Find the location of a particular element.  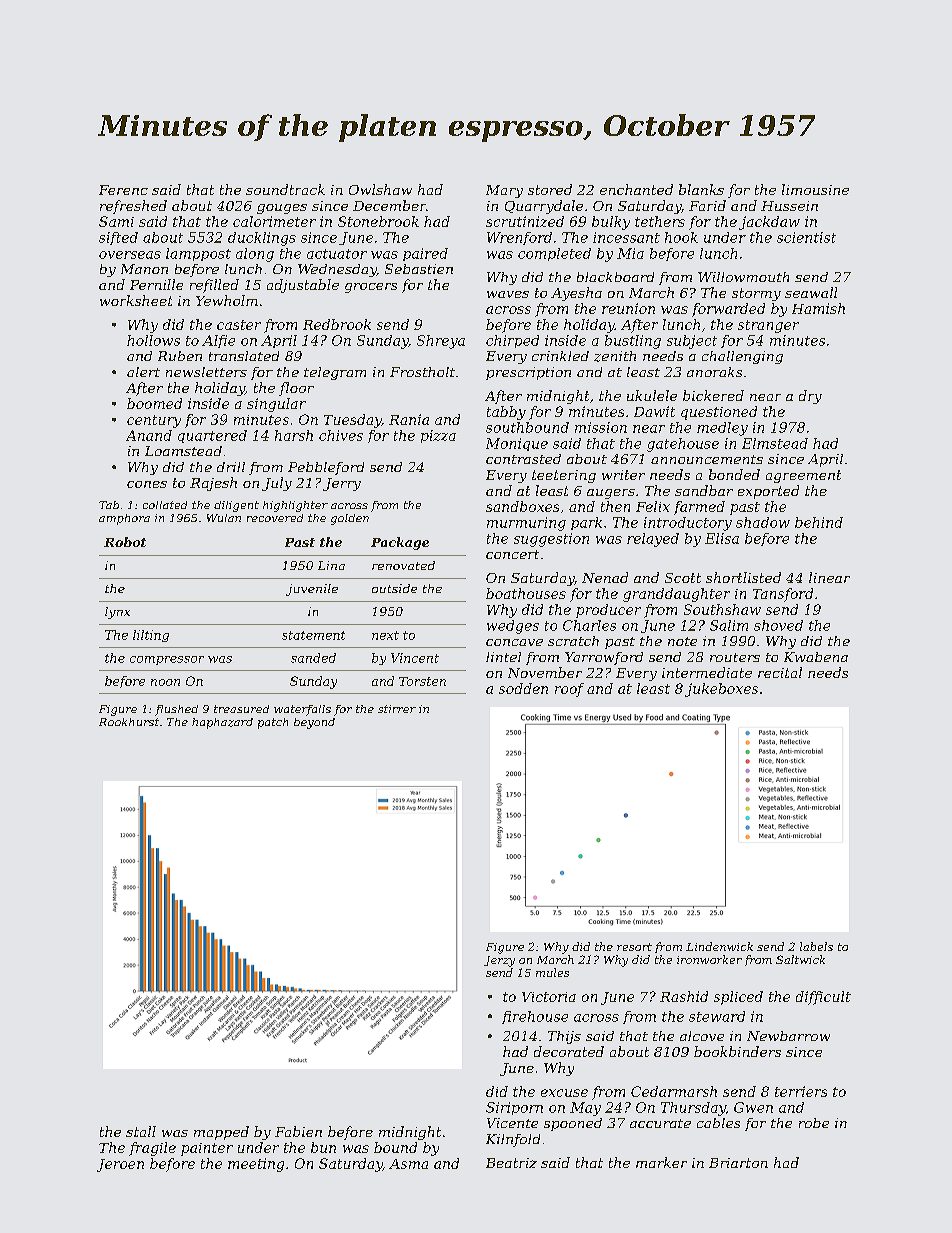

blanks is located at coordinates (701, 189).
